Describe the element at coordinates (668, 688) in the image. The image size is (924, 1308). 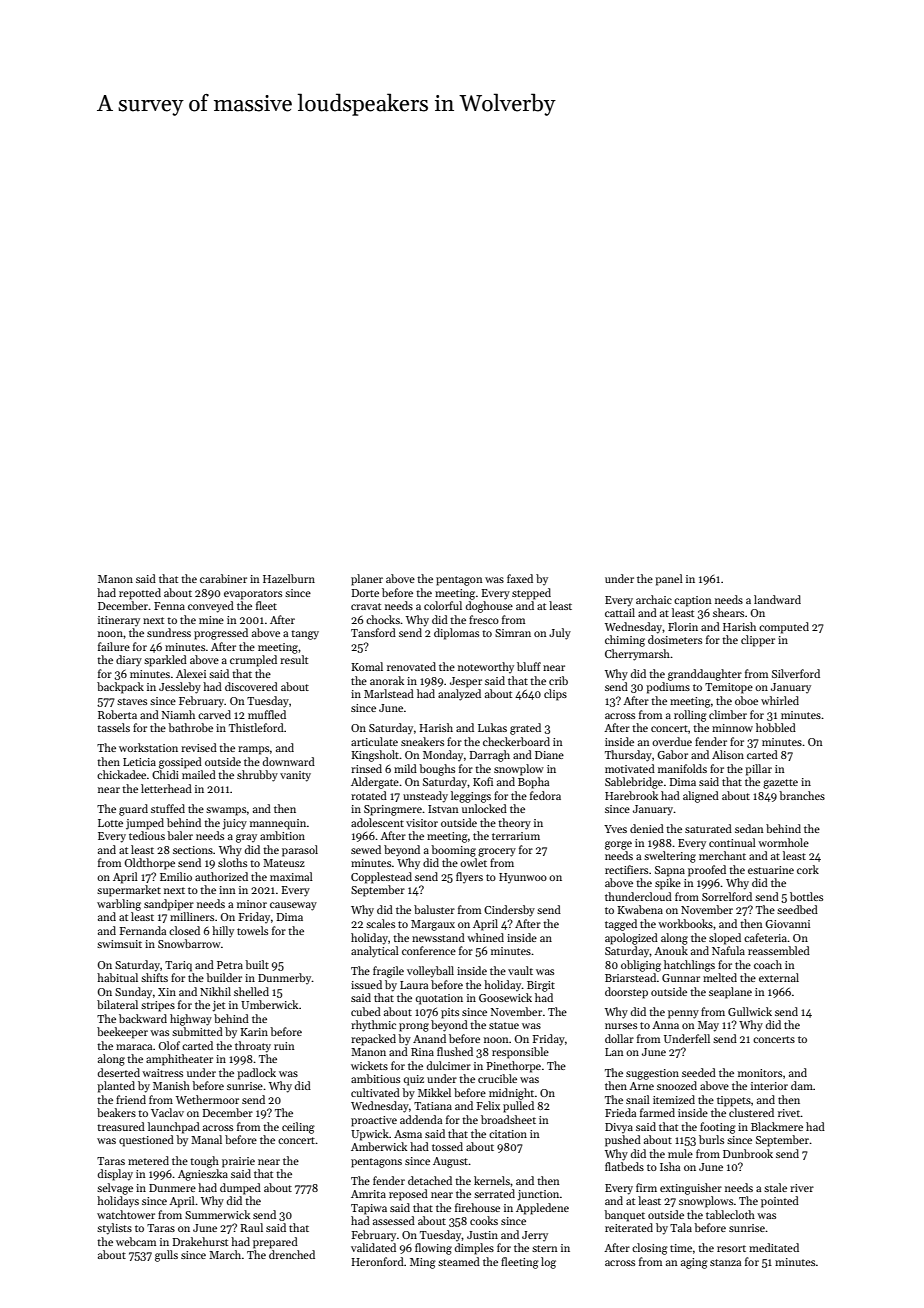
I see `podiums` at that location.
